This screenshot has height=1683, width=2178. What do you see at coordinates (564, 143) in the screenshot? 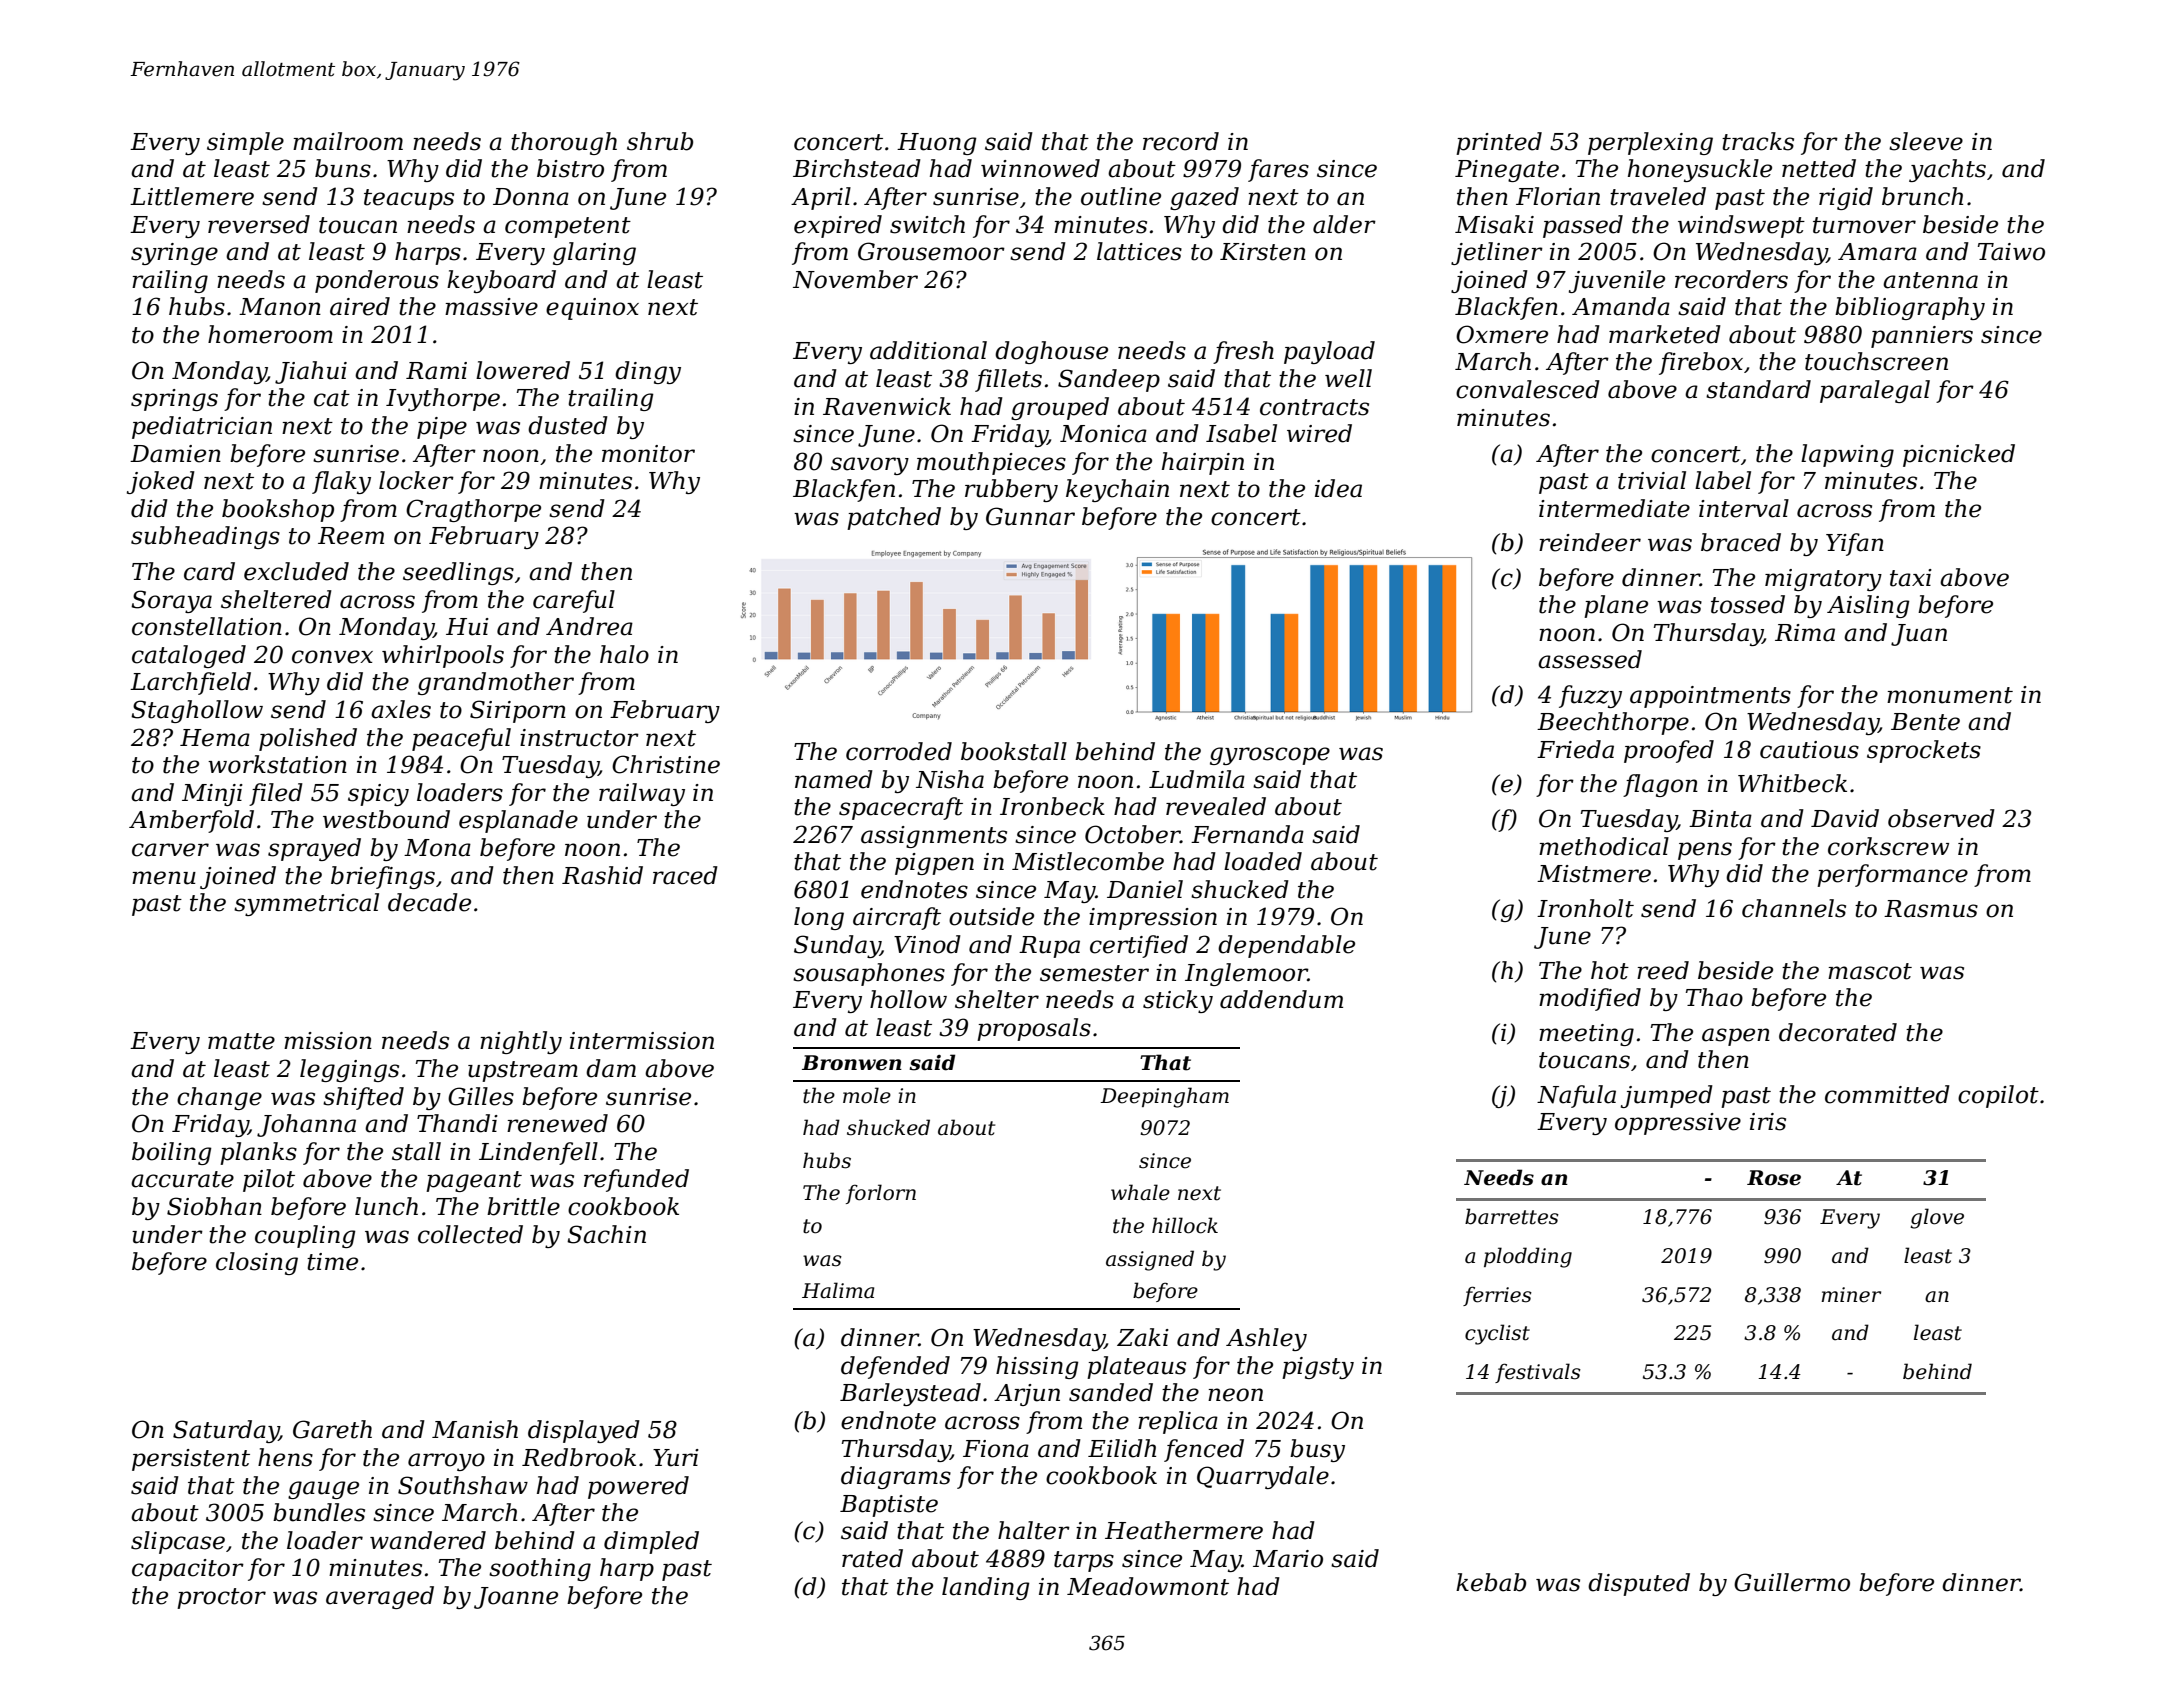
I see `thorough` at bounding box center [564, 143].
